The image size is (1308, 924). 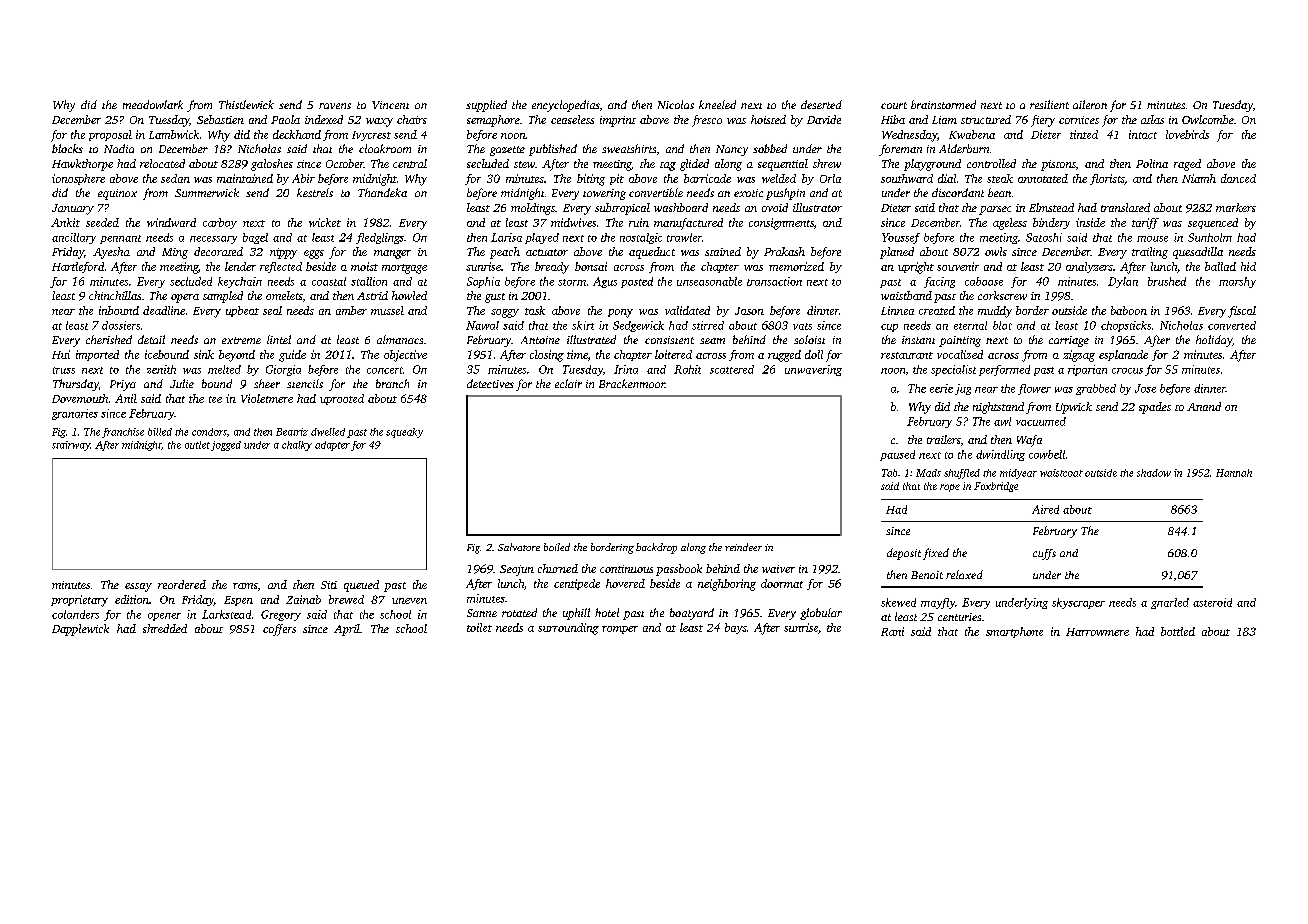 What do you see at coordinates (577, 584) in the image?
I see `centipede` at bounding box center [577, 584].
